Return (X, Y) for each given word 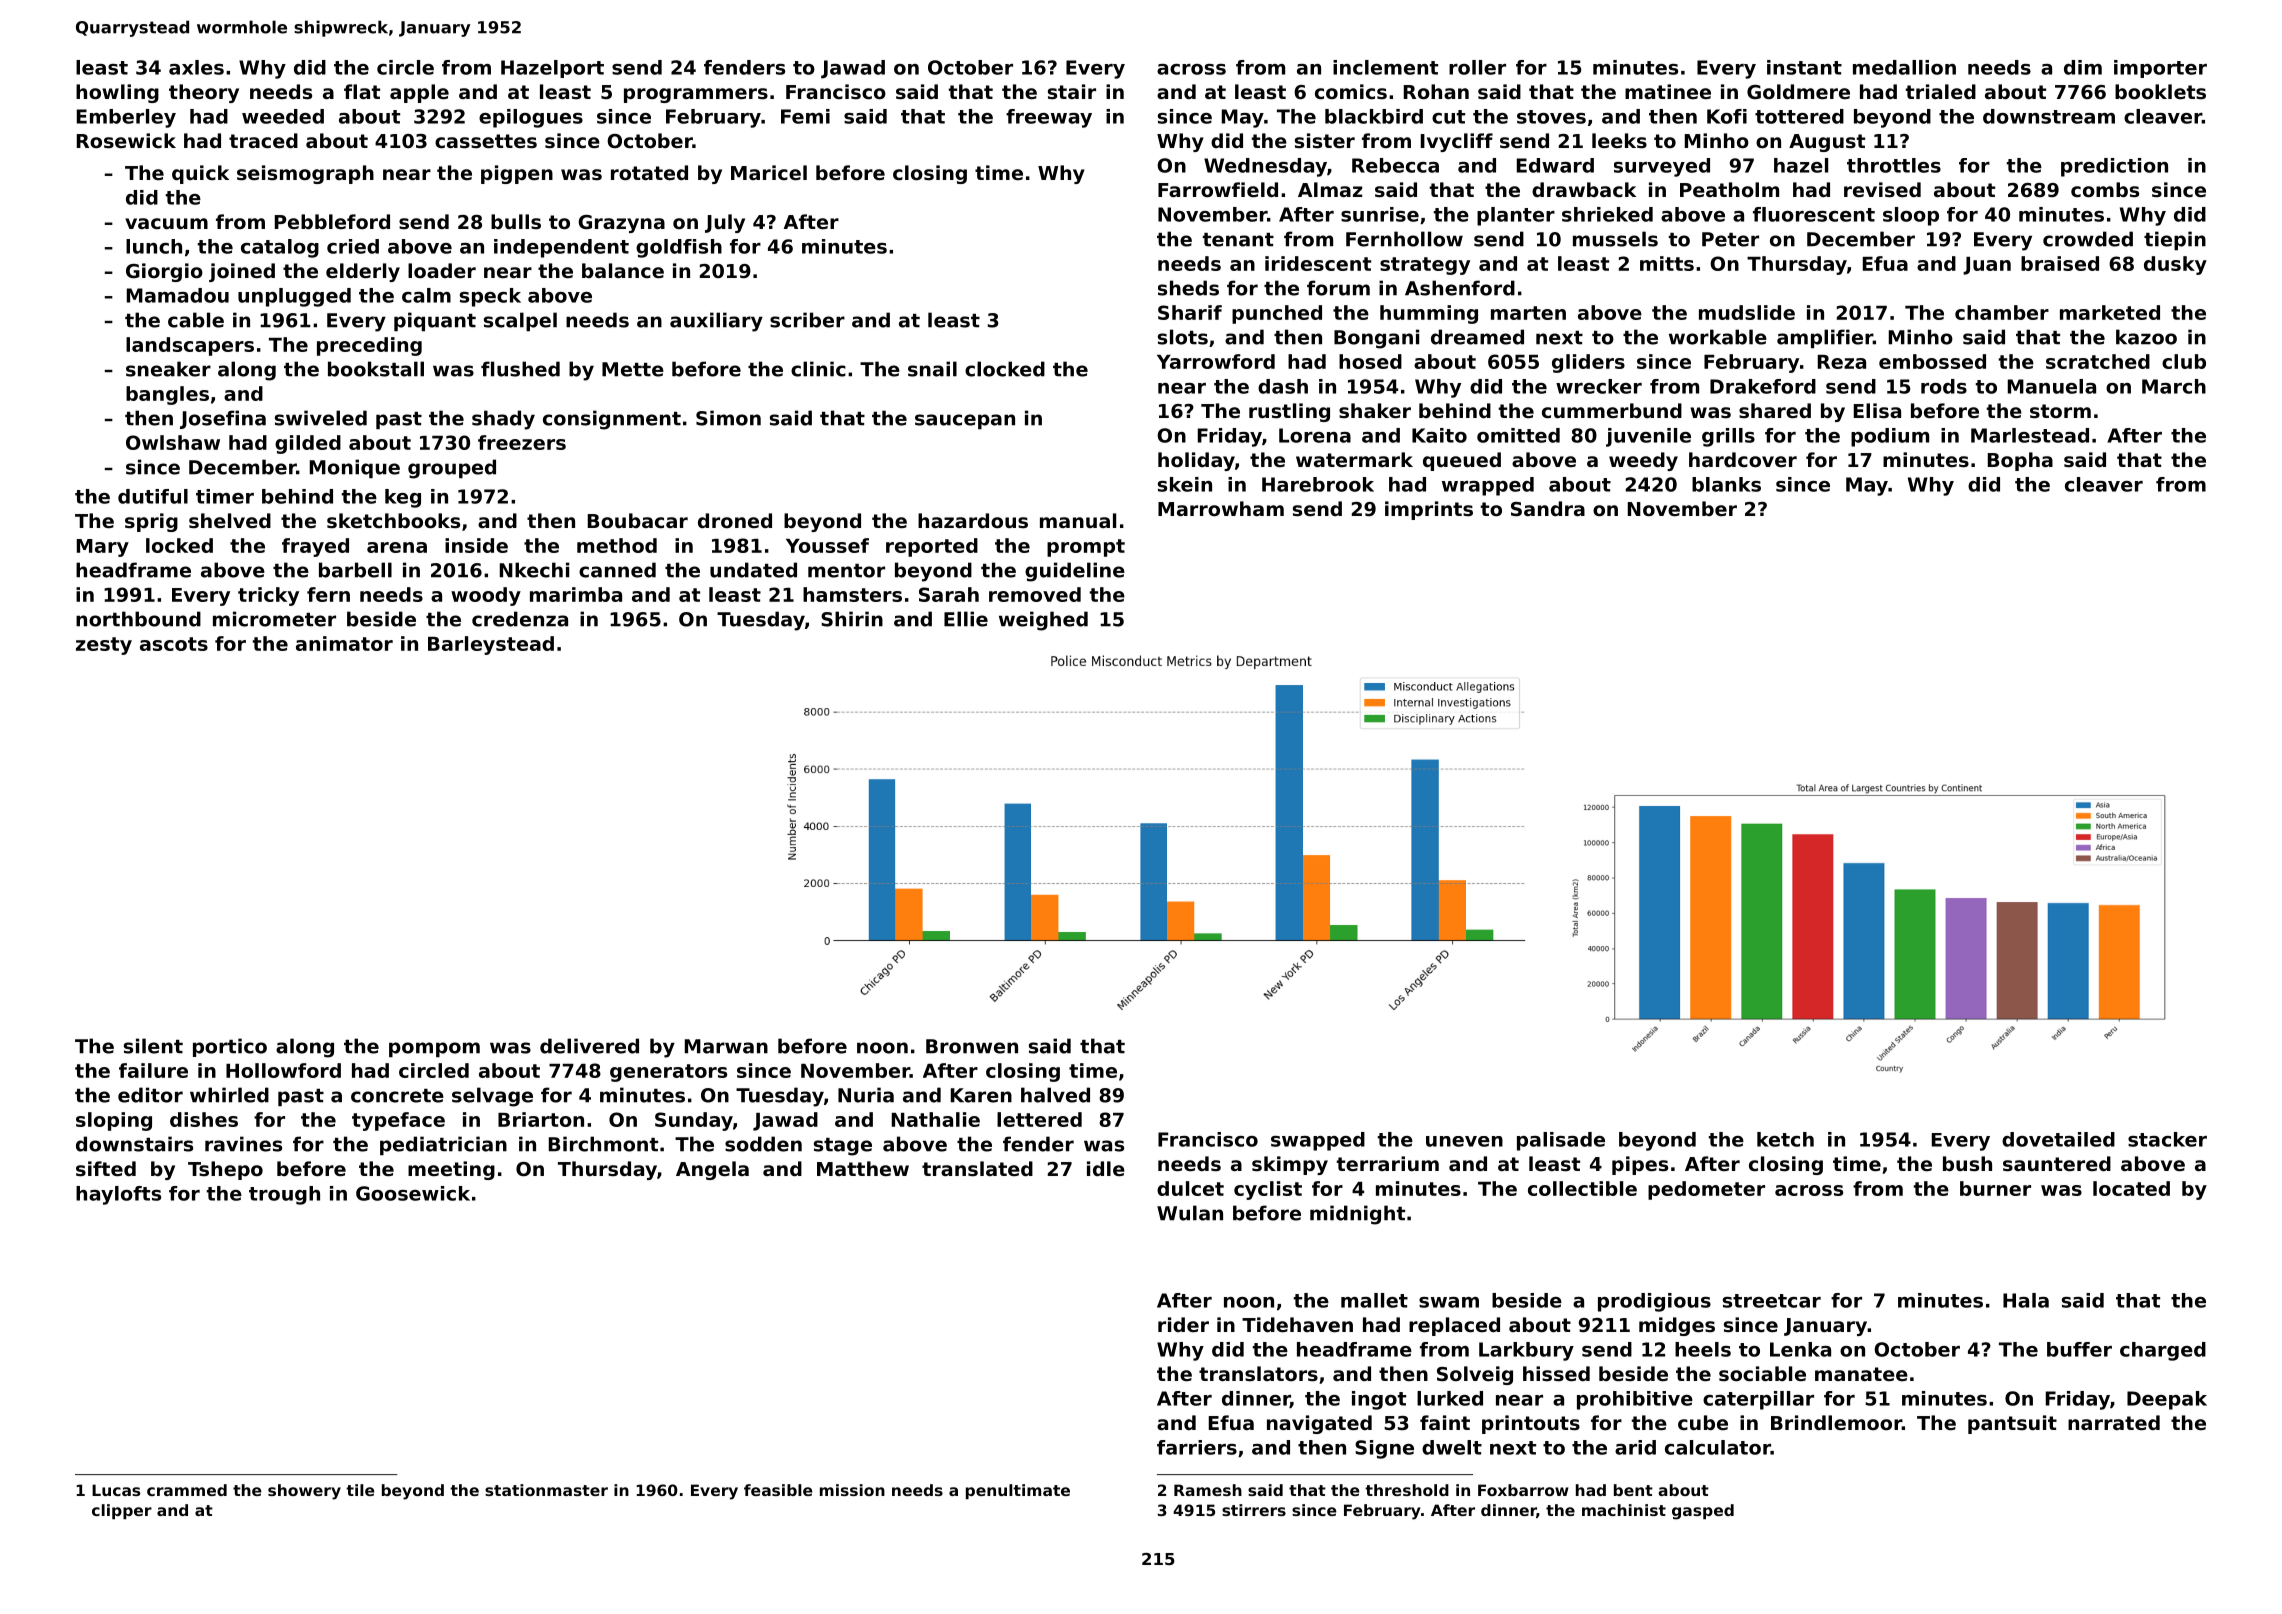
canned (617, 570)
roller (1477, 67)
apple (419, 93)
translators (1258, 1374)
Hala (2026, 1300)
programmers (696, 95)
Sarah (949, 594)
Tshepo (225, 1170)
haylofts (118, 1195)
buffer (2079, 1349)
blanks (1726, 484)
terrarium (1387, 1163)
